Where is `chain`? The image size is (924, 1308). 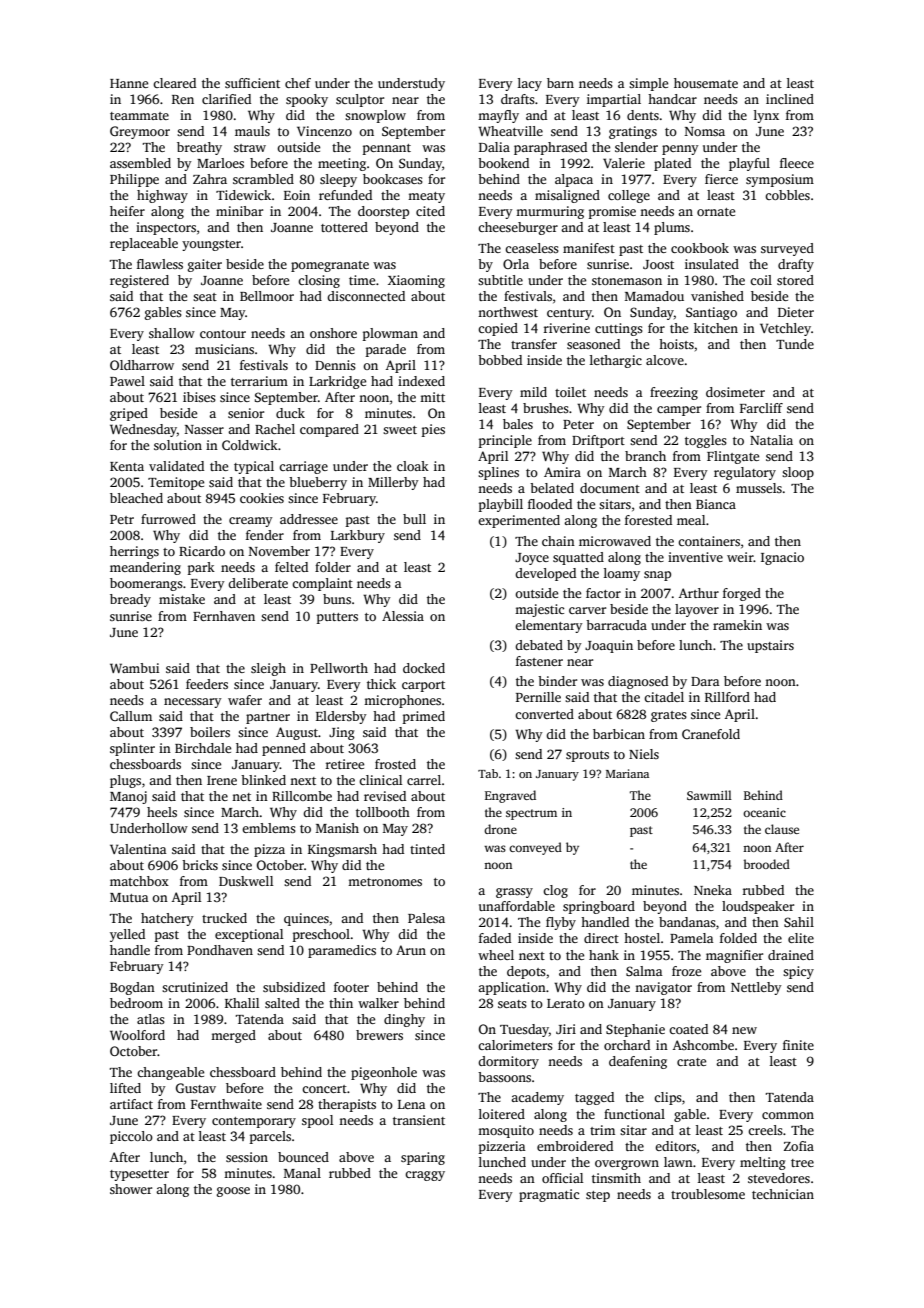 chain is located at coordinates (558, 541).
